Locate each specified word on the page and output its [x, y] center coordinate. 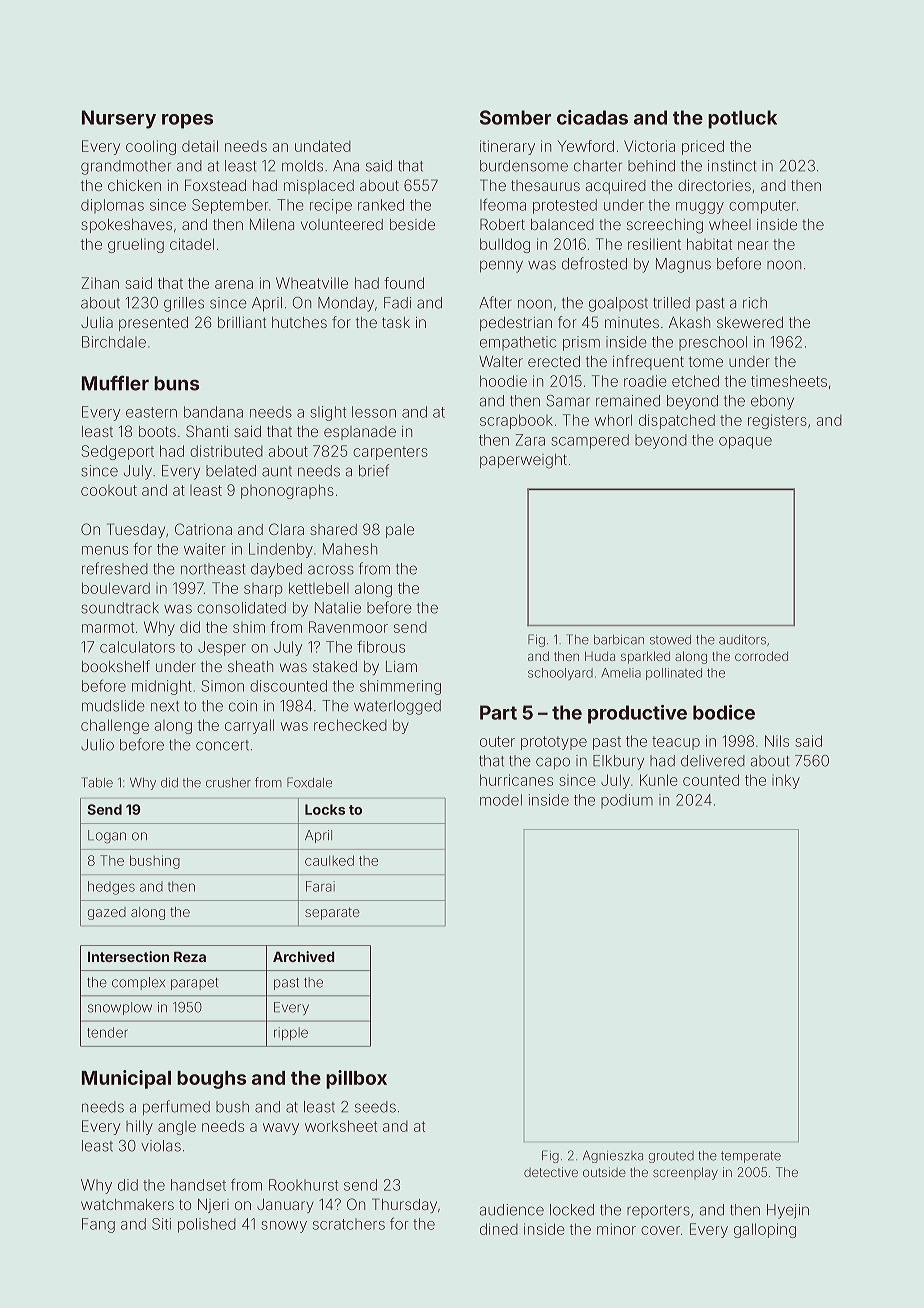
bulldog [505, 245]
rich [755, 303]
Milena [272, 224]
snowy [284, 1227]
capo [553, 763]
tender [107, 1032]
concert [222, 745]
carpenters [390, 453]
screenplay [685, 1173]
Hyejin [788, 1211]
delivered [713, 761]
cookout [109, 490]
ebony [772, 402]
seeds [375, 1107]
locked [572, 1210]
